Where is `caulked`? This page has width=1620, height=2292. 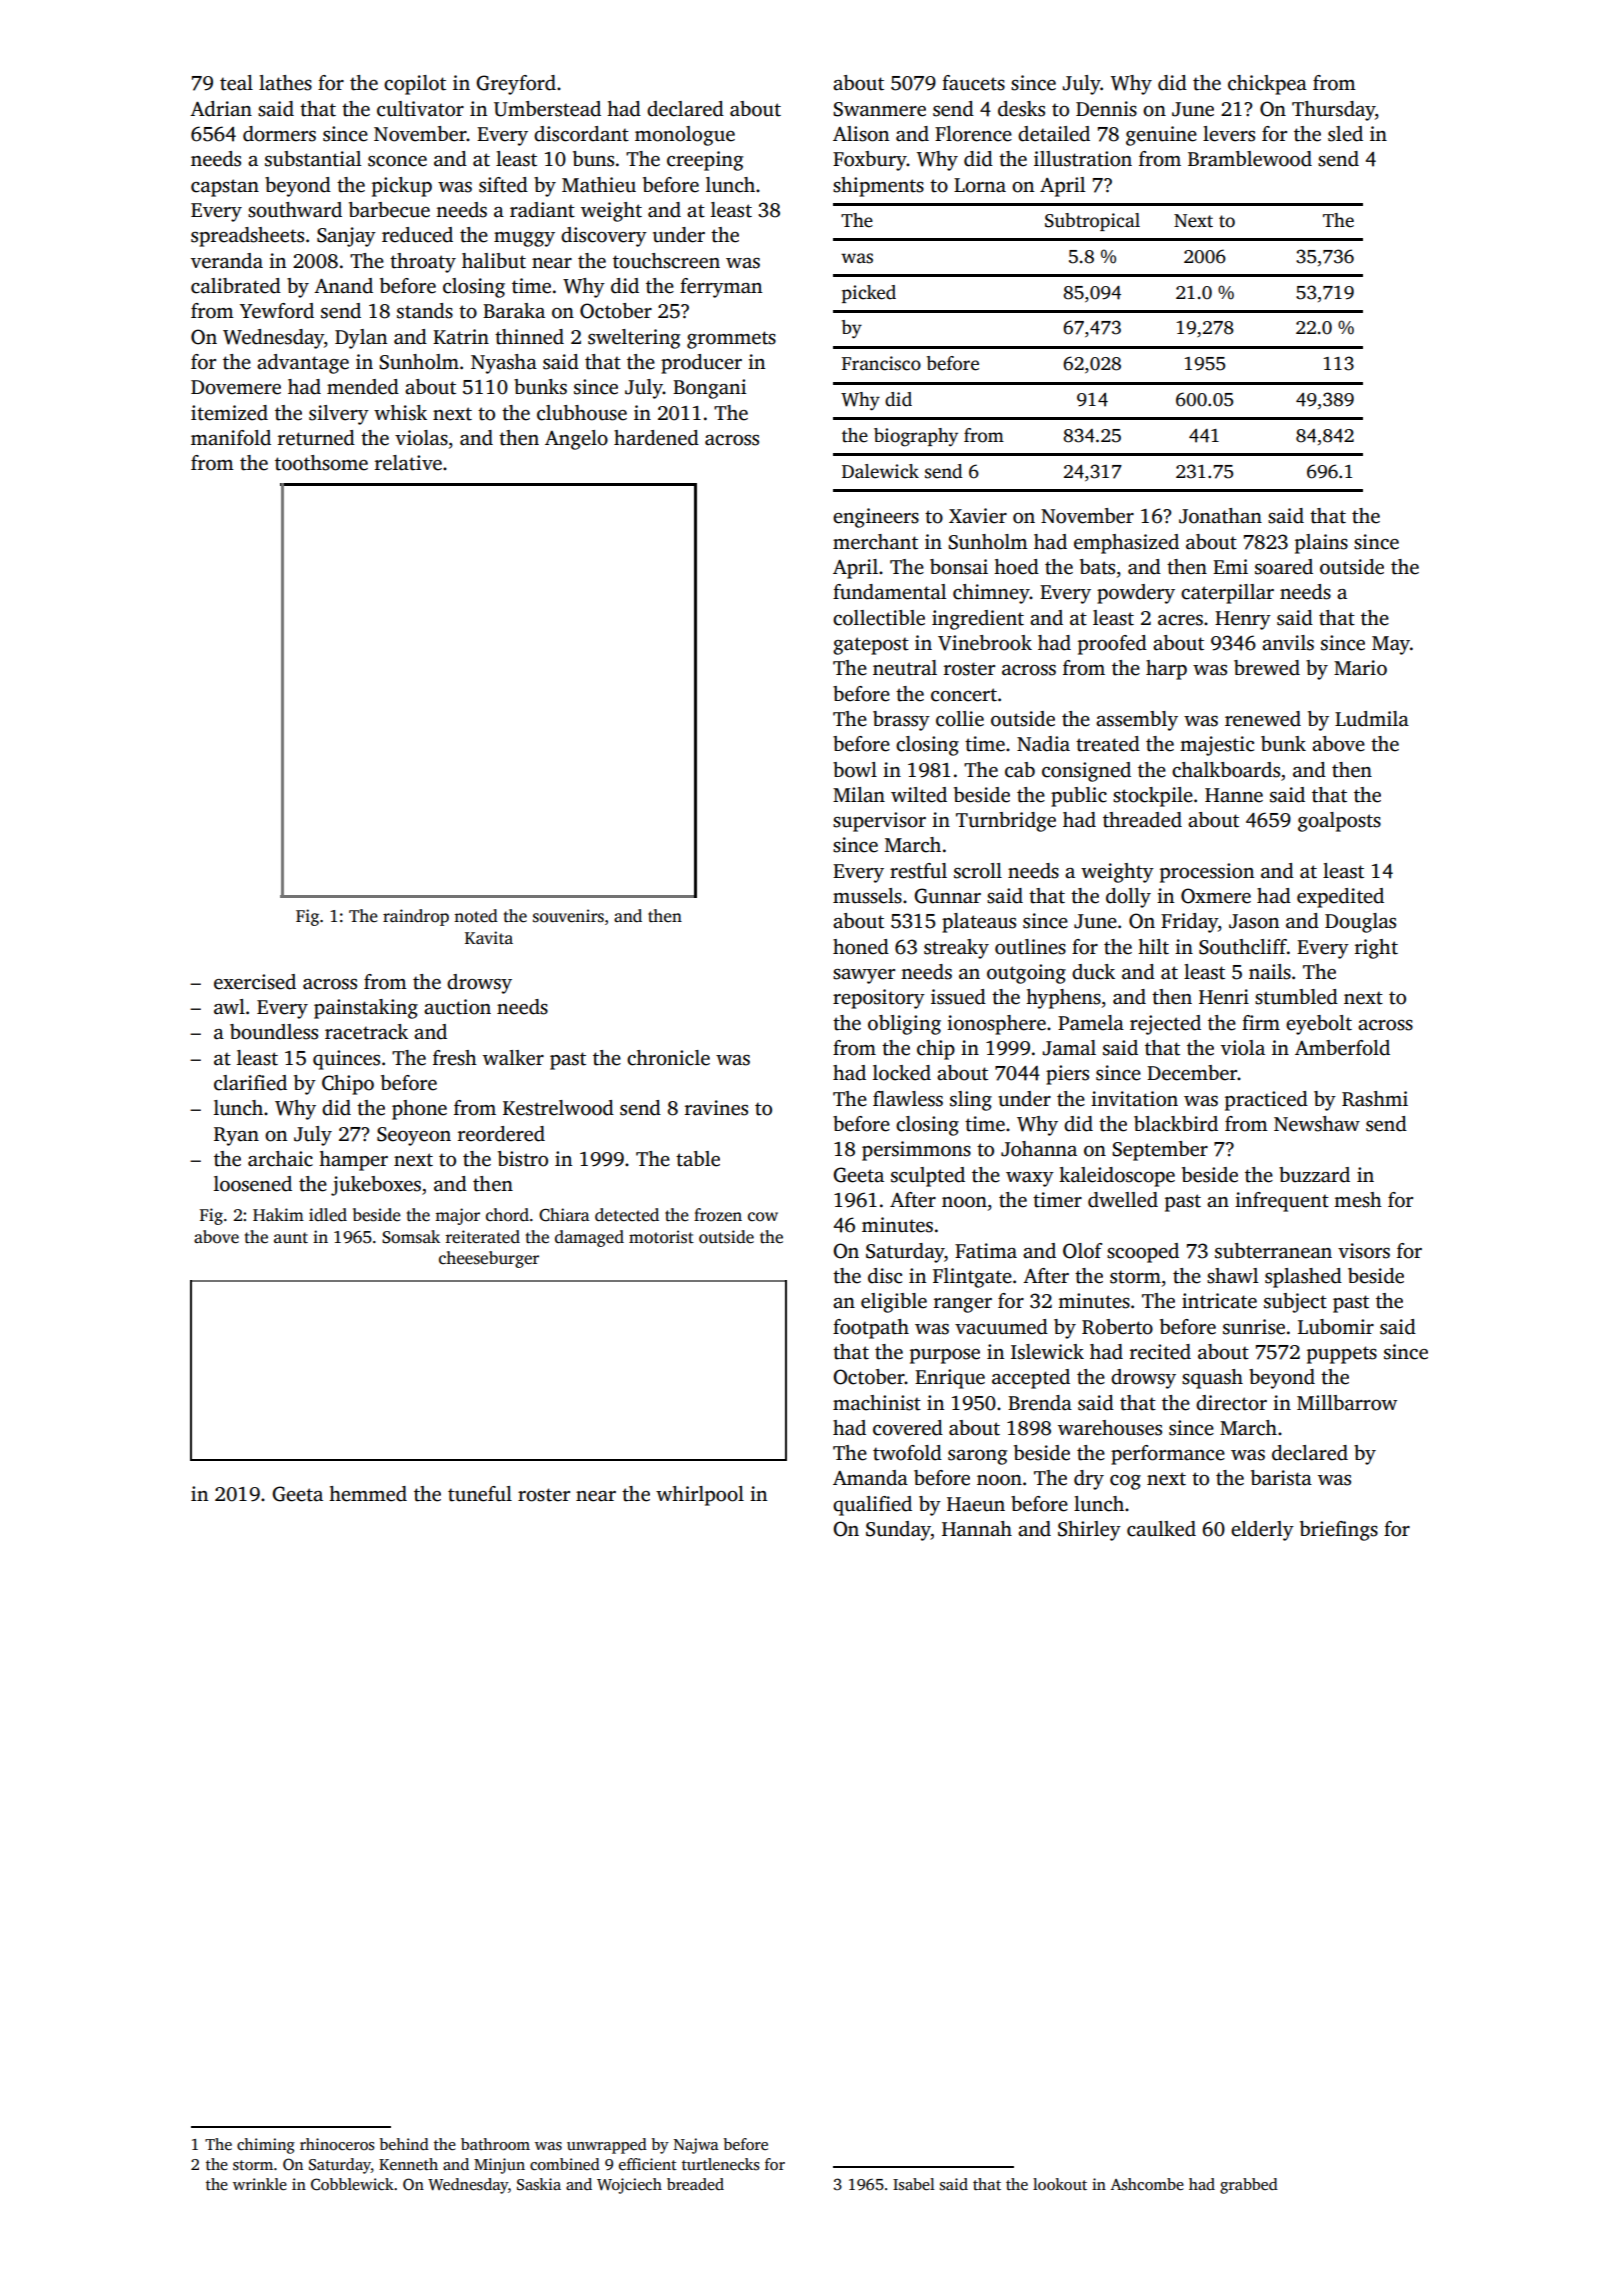 caulked is located at coordinates (1161, 1529).
